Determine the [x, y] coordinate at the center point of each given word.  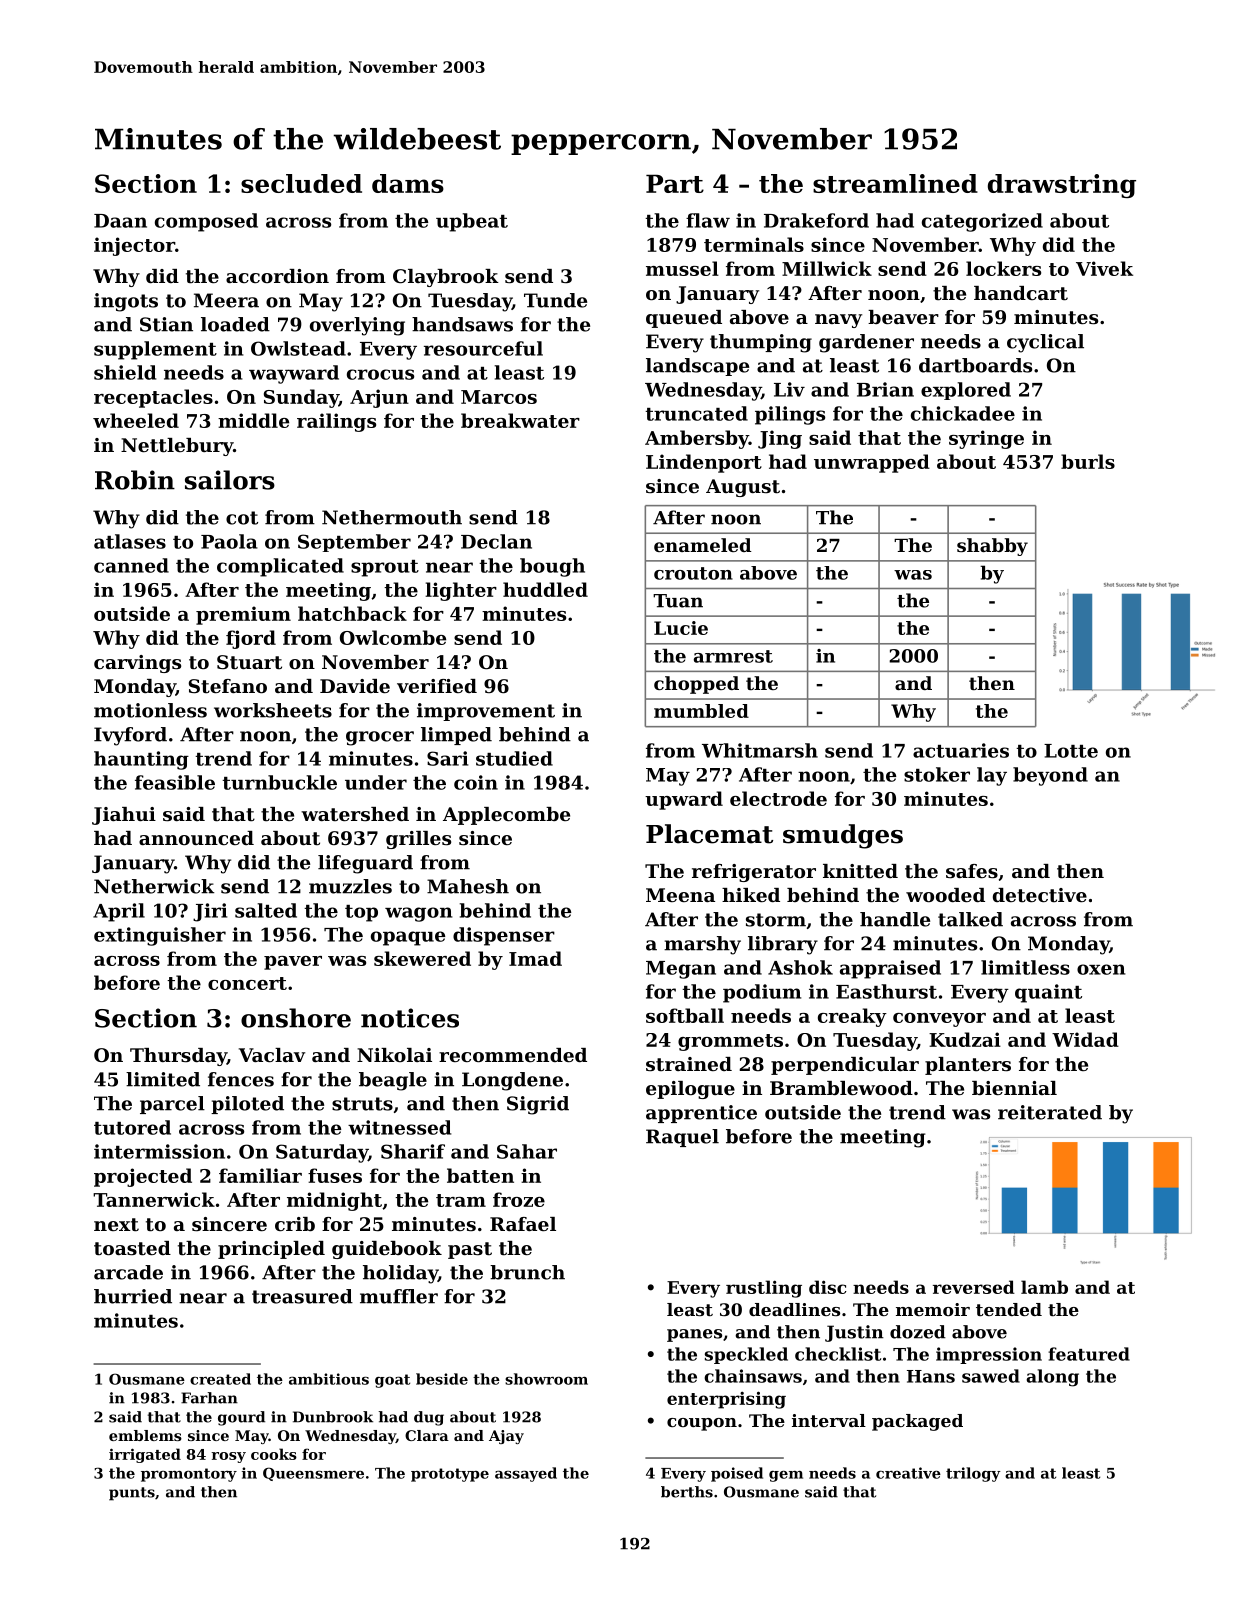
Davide [355, 686]
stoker [937, 774]
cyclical [1045, 343]
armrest [733, 656]
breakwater [520, 420]
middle [253, 420]
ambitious [329, 1379]
